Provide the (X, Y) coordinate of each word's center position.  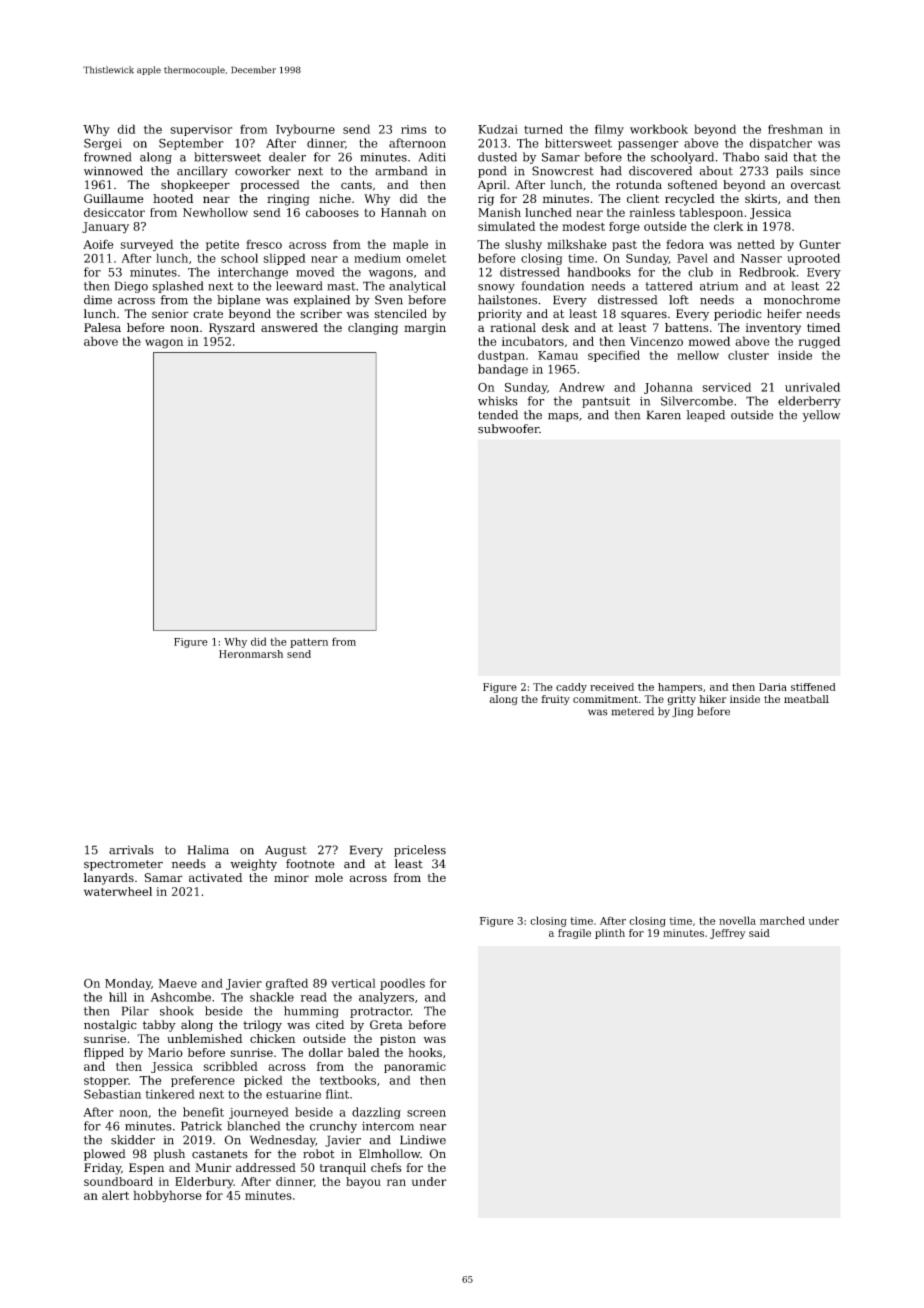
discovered (660, 171)
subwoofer (508, 429)
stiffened (813, 687)
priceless (420, 851)
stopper (106, 1082)
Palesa (102, 327)
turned (543, 129)
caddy (571, 688)
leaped (706, 416)
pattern (309, 643)
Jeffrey (728, 934)
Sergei (103, 144)
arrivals (131, 850)
